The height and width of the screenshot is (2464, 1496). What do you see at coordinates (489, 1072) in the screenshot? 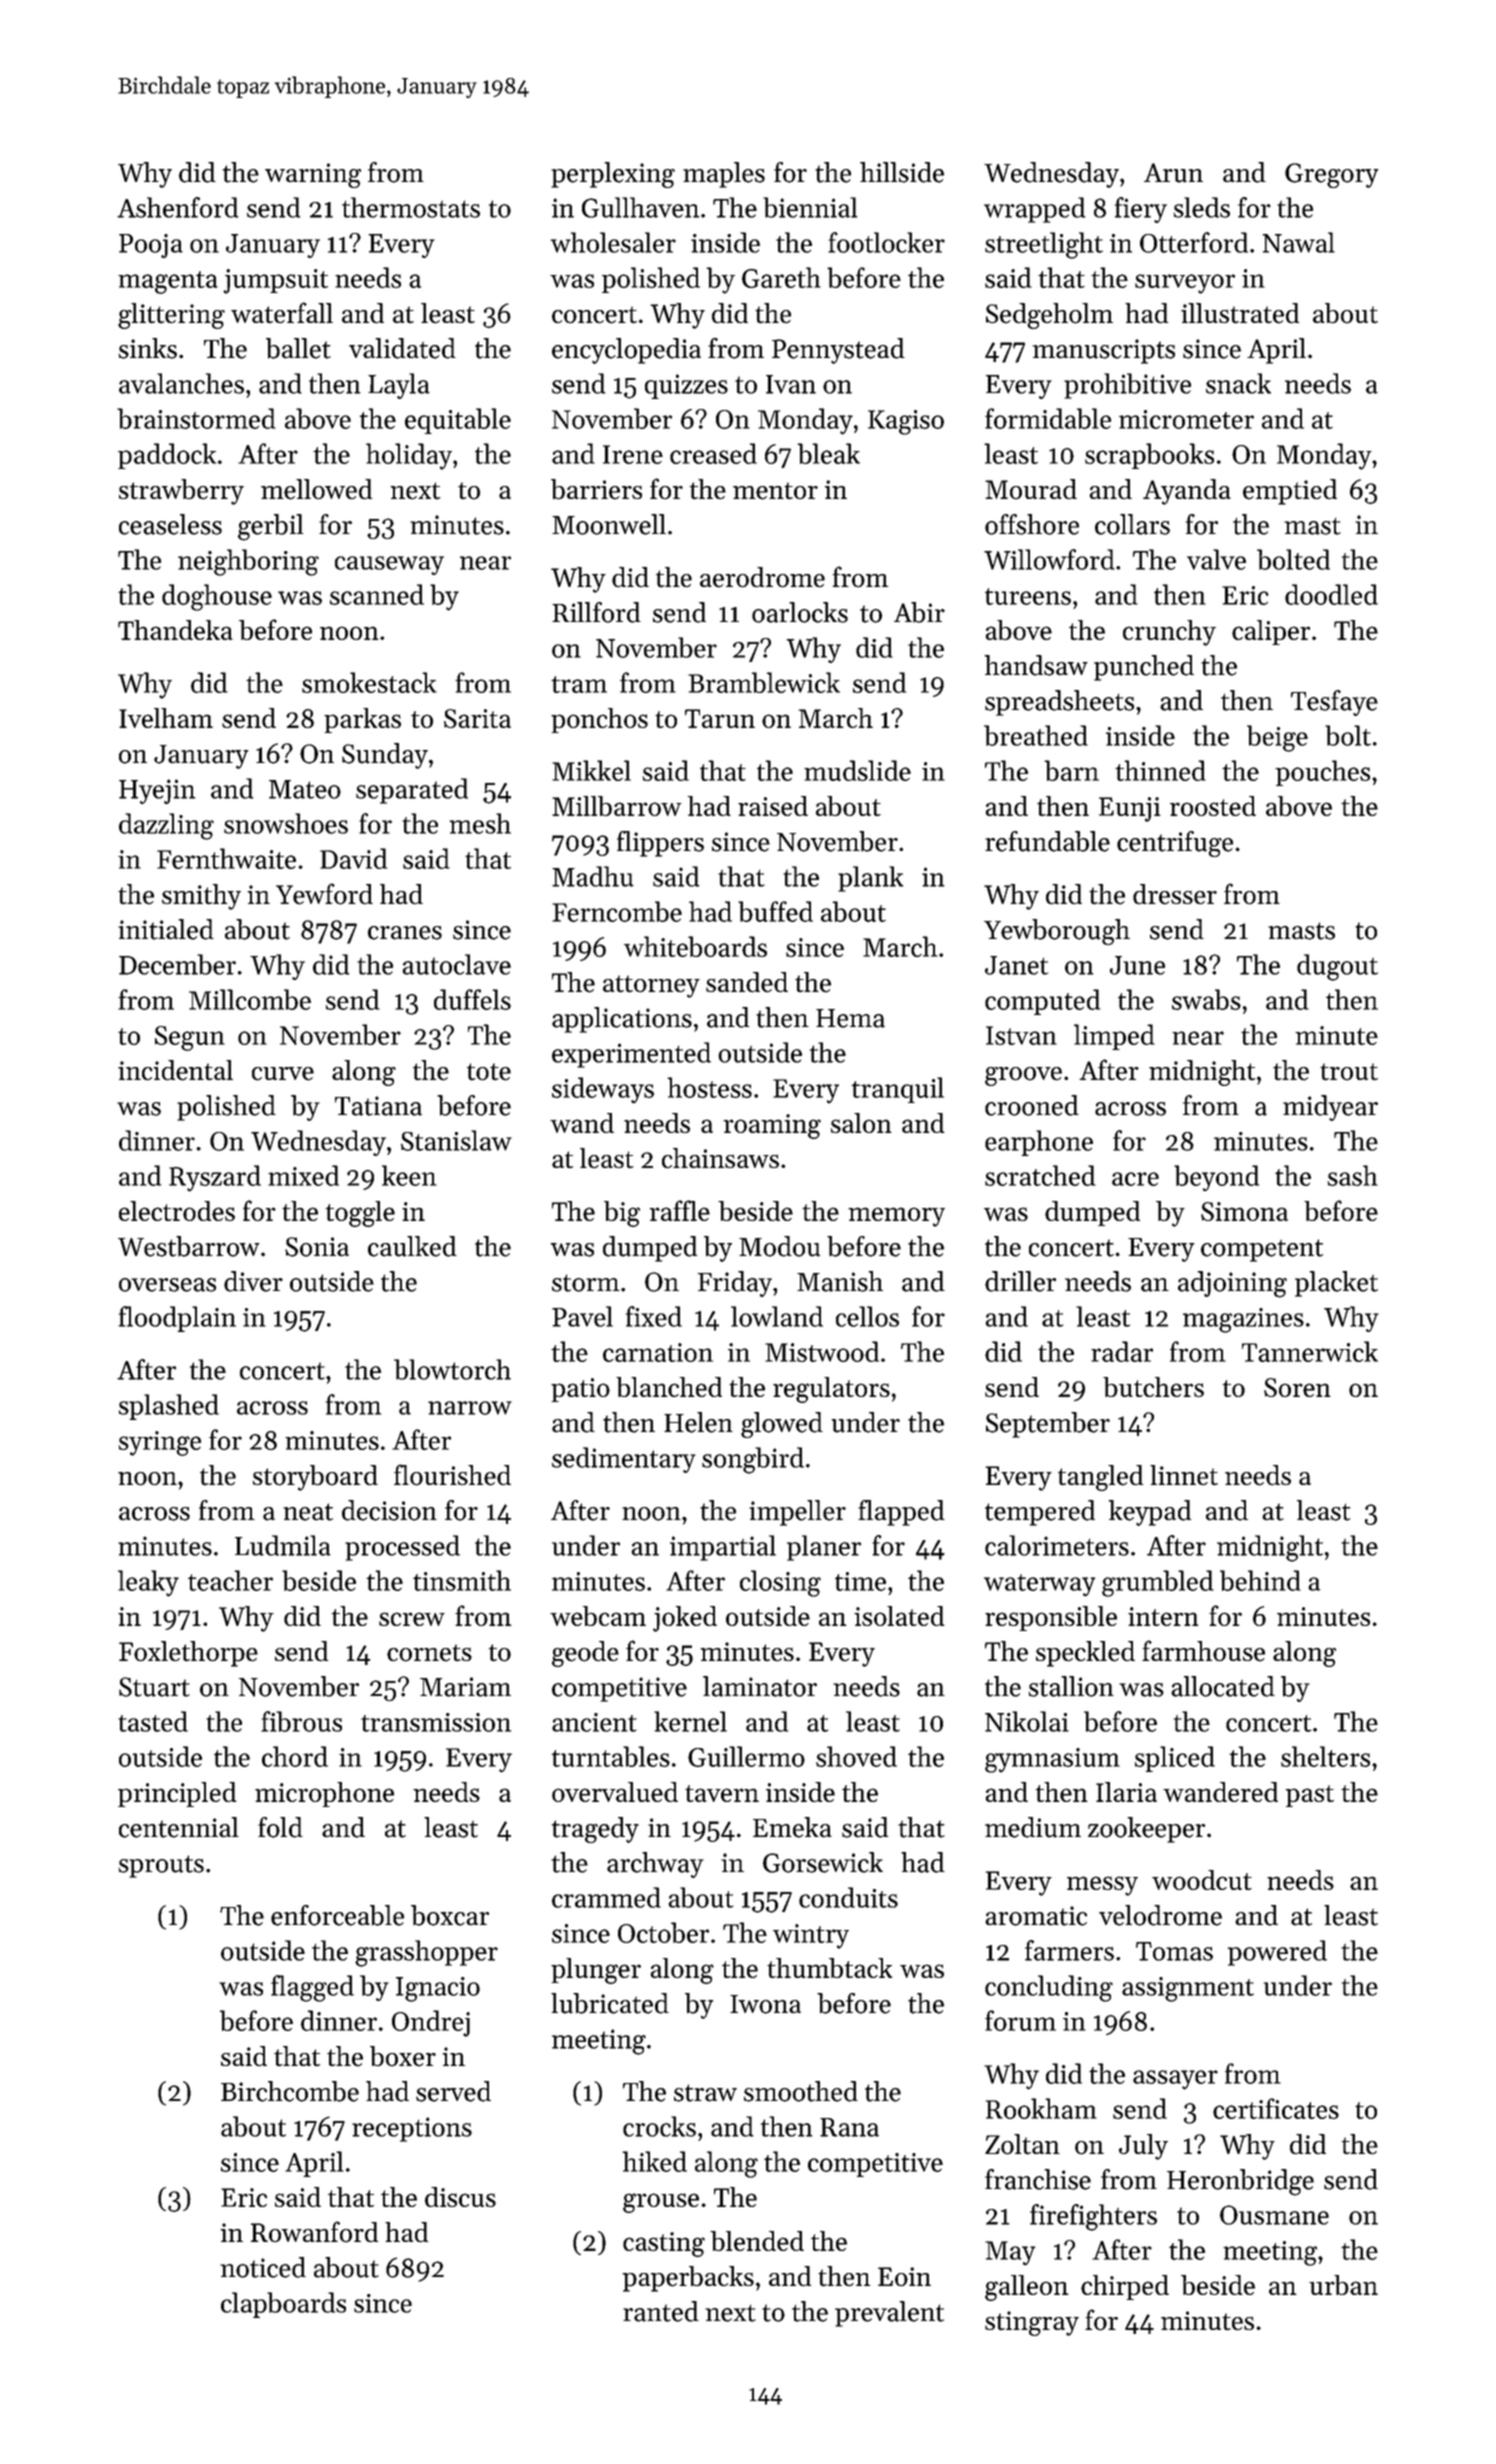
I see `tote` at bounding box center [489, 1072].
